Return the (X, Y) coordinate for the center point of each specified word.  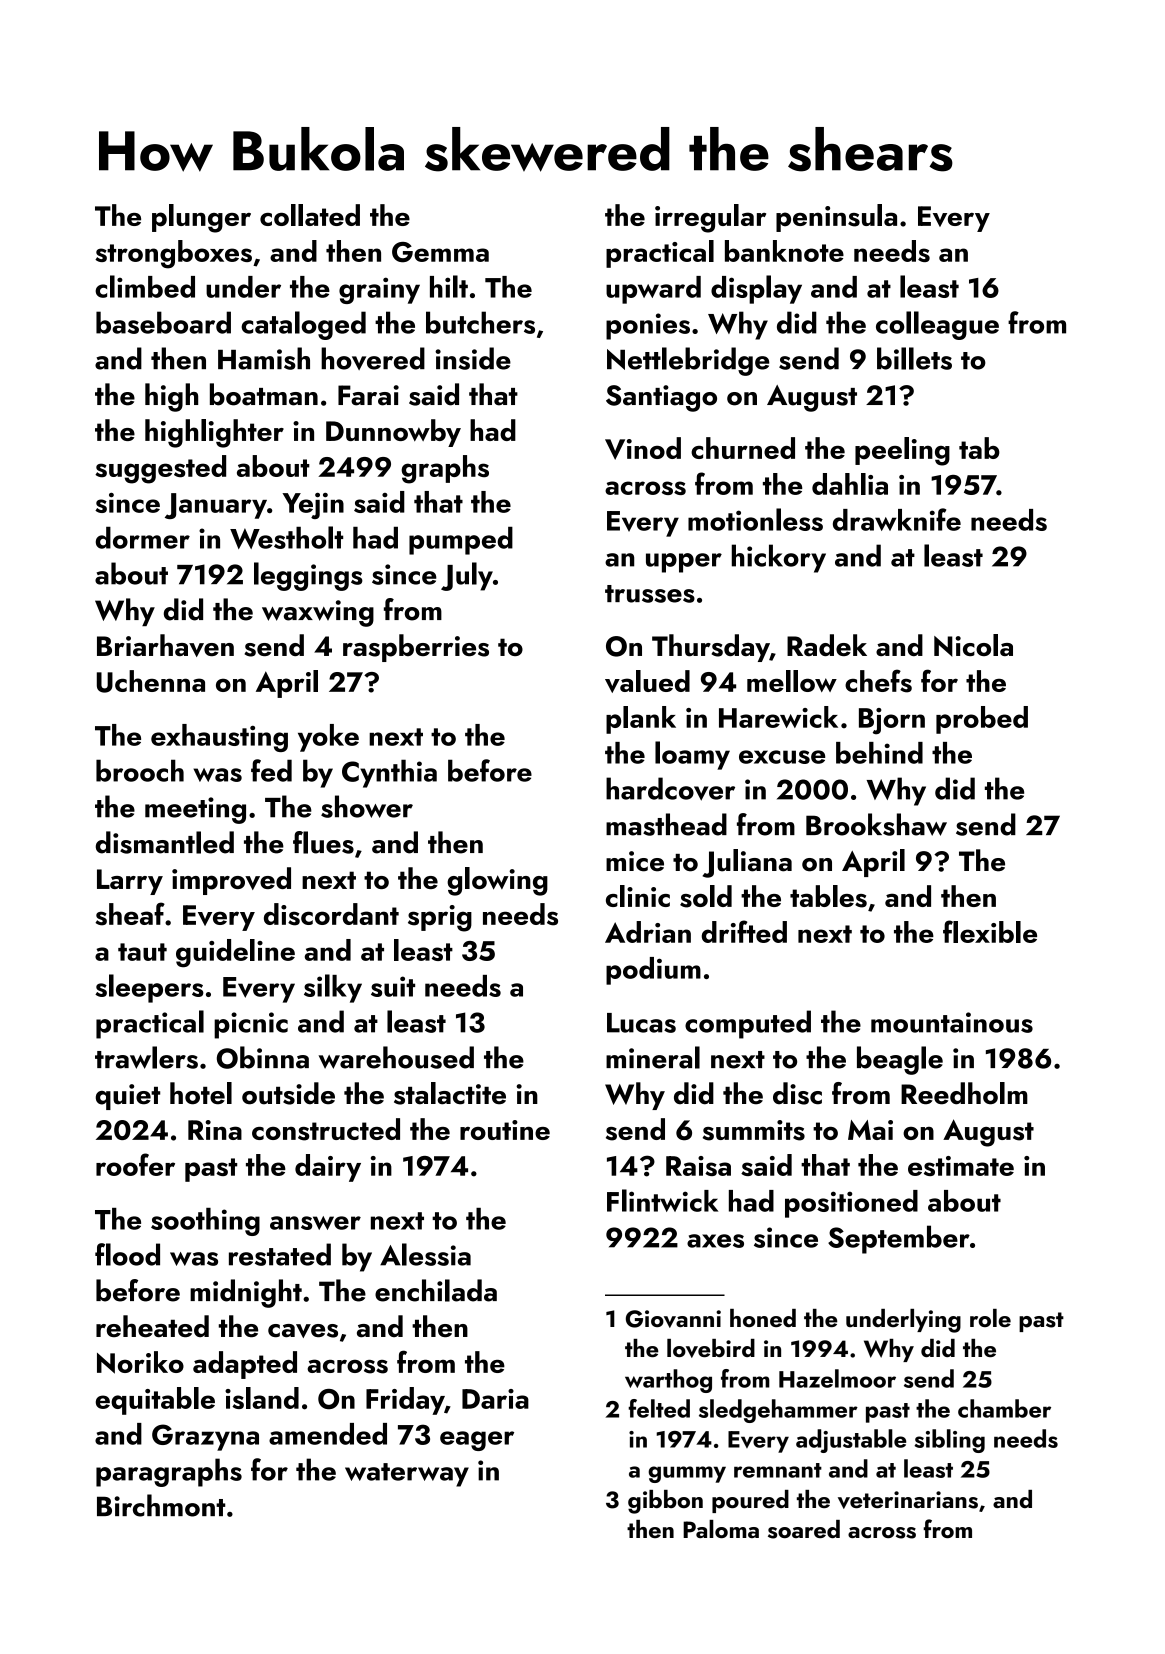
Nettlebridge (688, 361)
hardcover (670, 789)
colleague (937, 325)
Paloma (721, 1529)
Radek (827, 645)
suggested (160, 469)
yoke (328, 738)
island (262, 1398)
